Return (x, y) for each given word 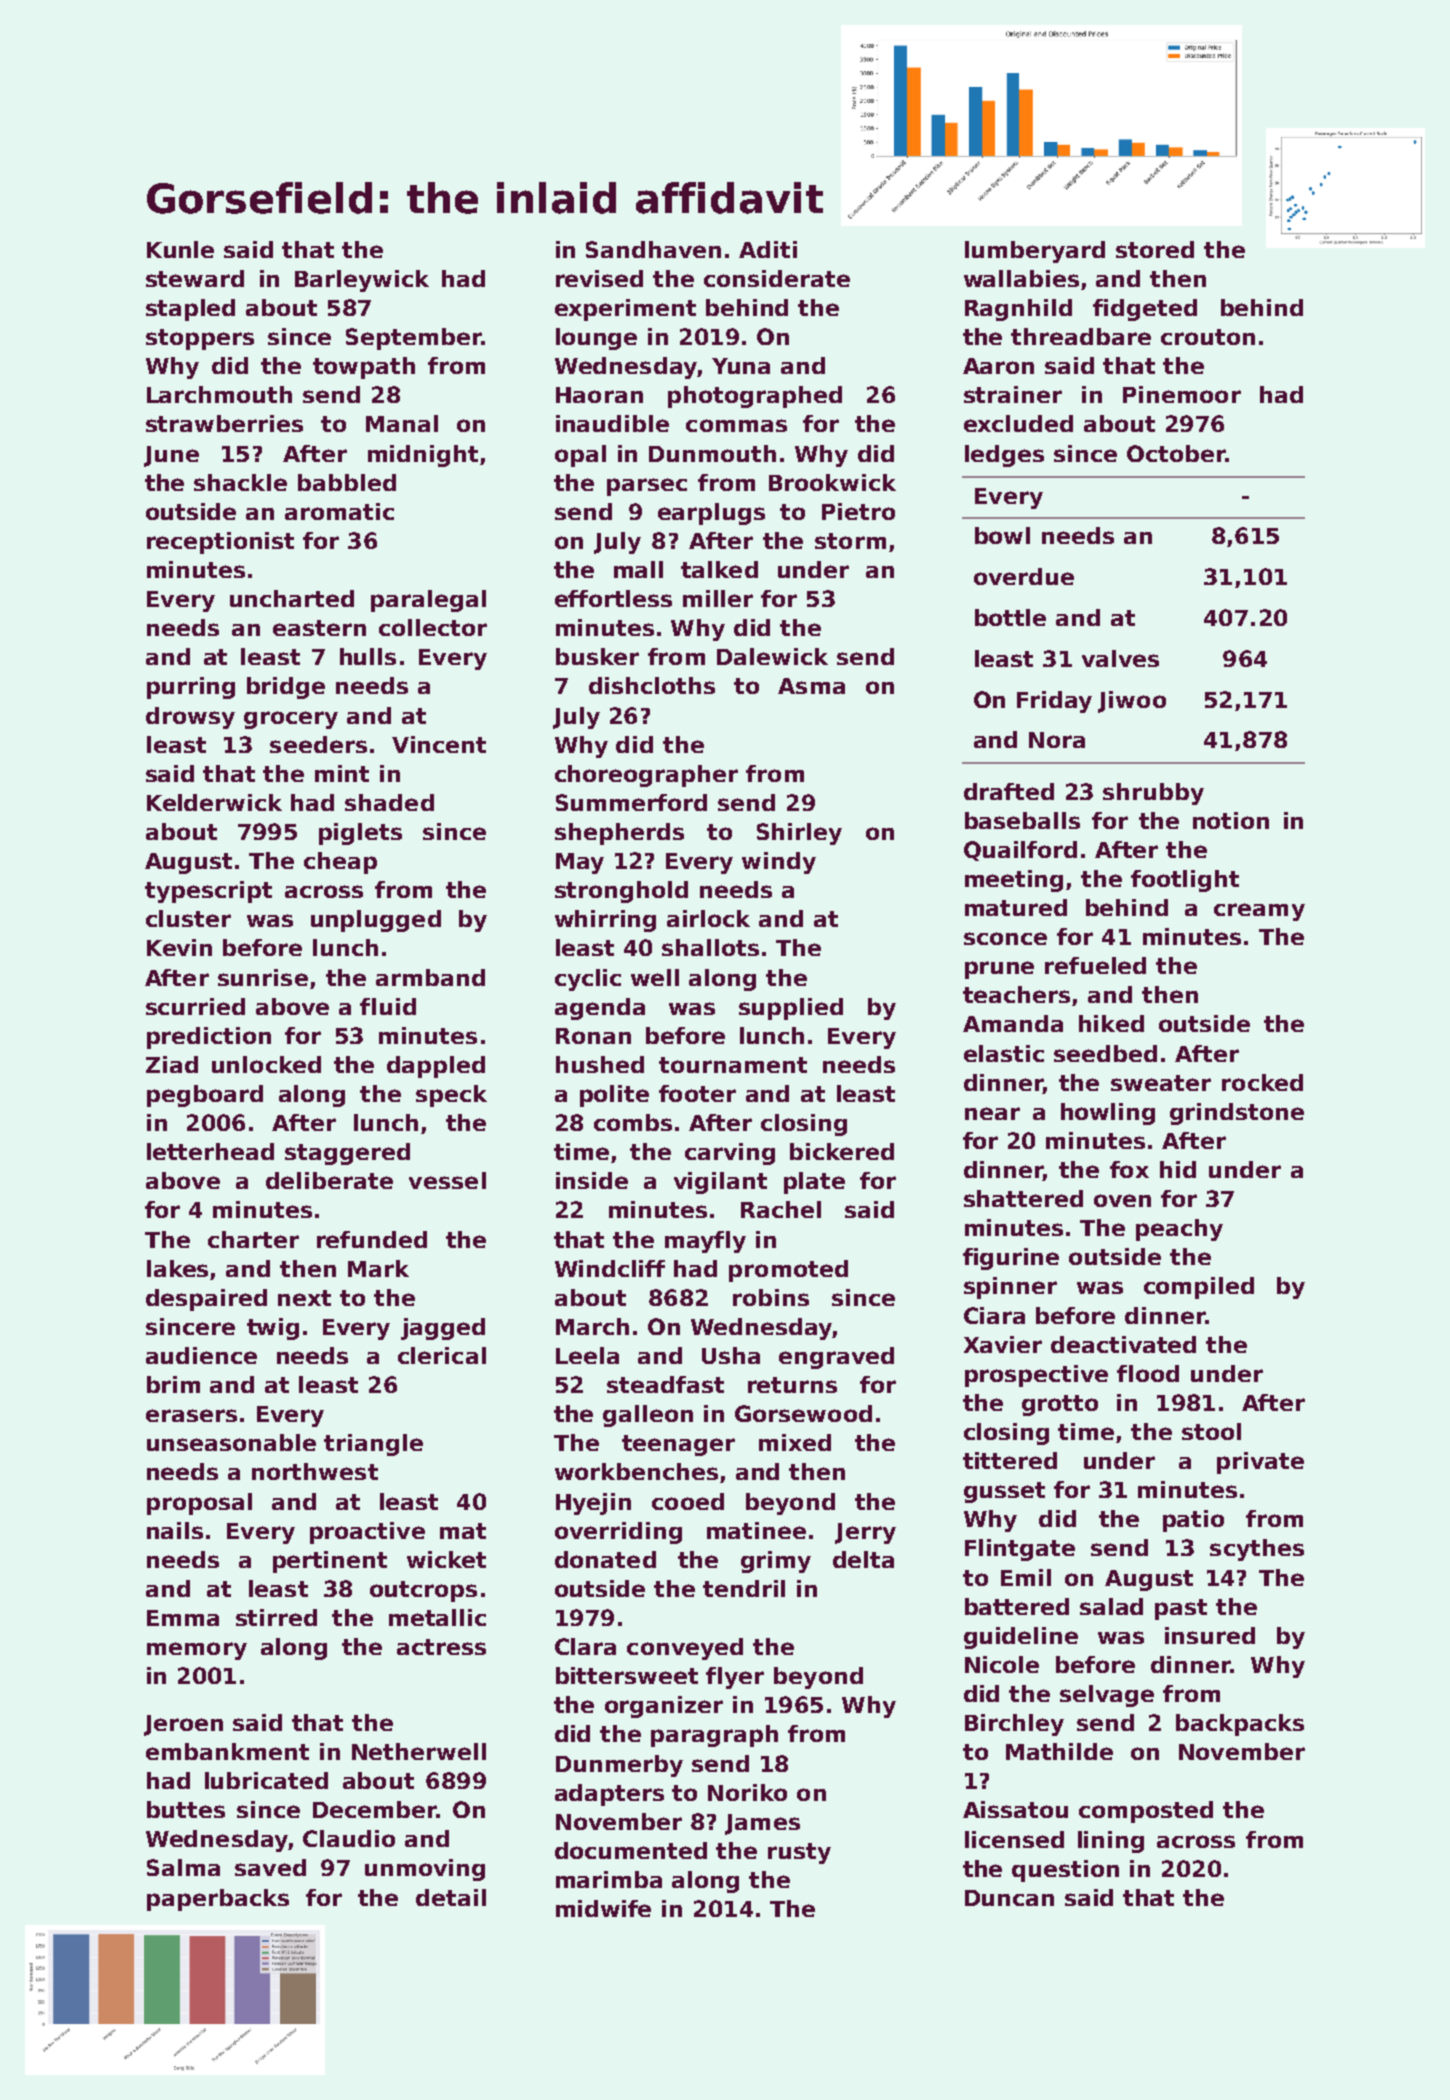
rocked (1262, 1082)
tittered (1010, 1460)
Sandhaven (653, 249)
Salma (183, 1867)
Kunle (180, 249)
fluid (388, 1006)
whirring (605, 921)
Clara (585, 1646)
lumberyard (1035, 252)
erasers (191, 1415)
